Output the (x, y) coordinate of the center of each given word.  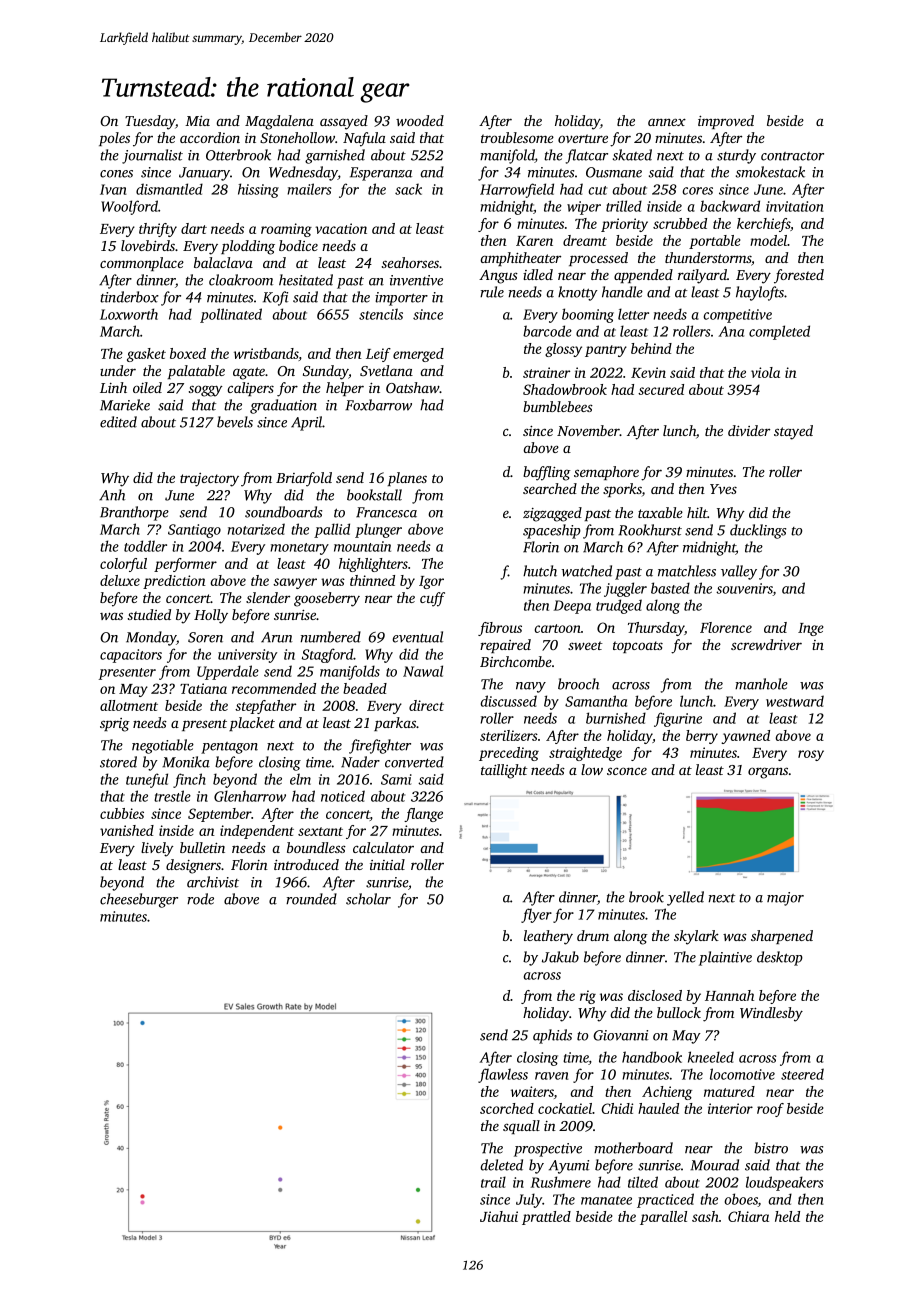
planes (407, 479)
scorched (507, 1108)
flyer (536, 915)
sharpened (782, 937)
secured (661, 389)
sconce (627, 771)
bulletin (202, 847)
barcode (547, 331)
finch (189, 780)
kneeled (711, 1057)
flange (423, 815)
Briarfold (304, 479)
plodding (248, 247)
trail (493, 1182)
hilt (697, 512)
